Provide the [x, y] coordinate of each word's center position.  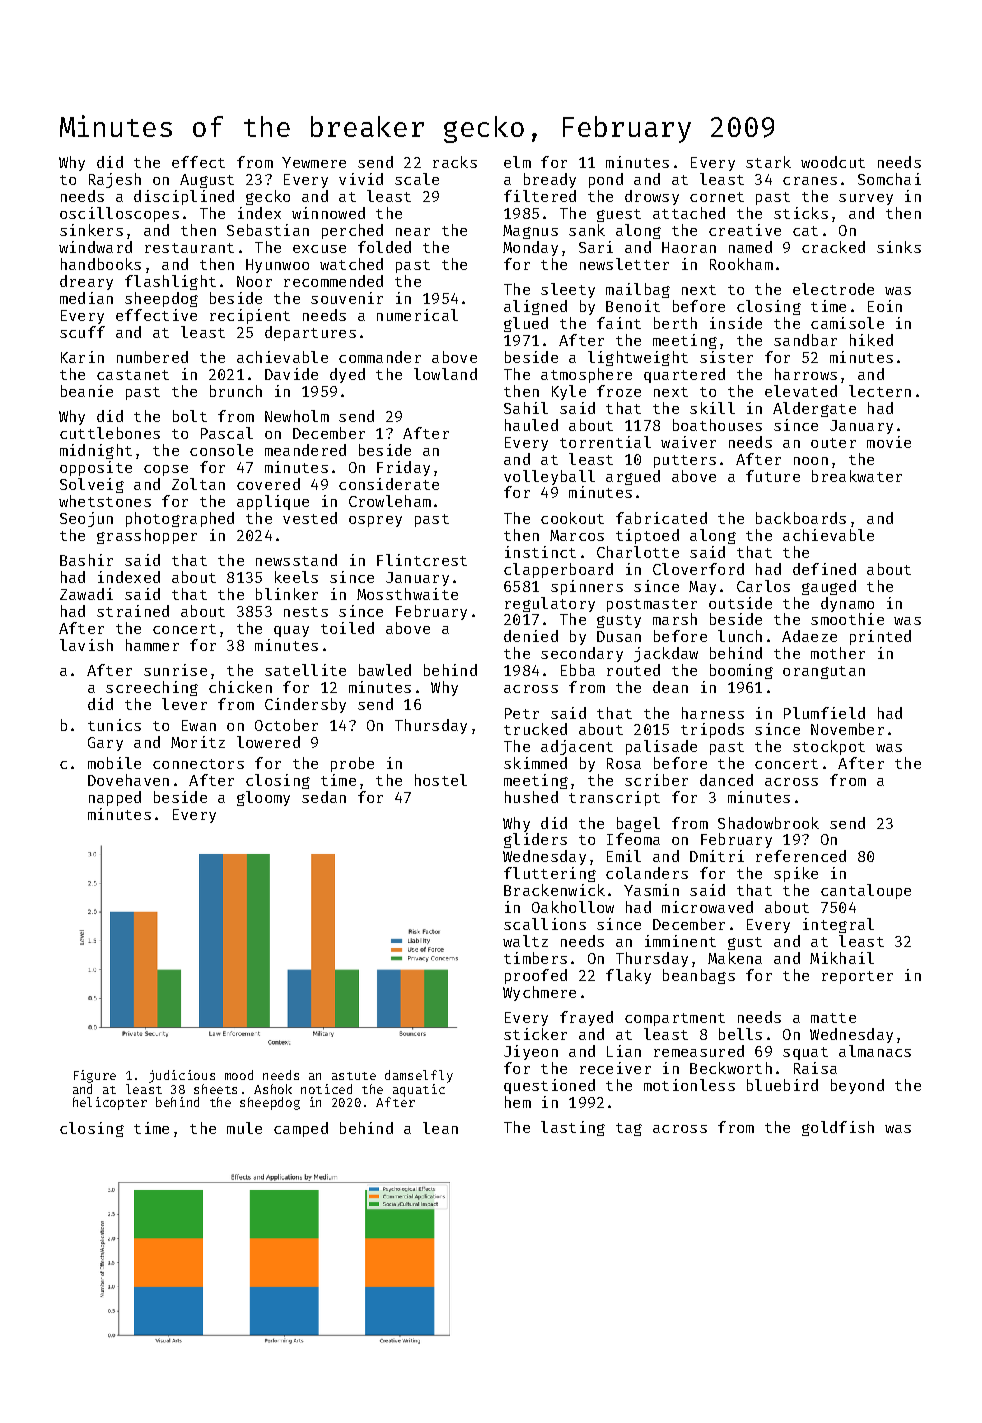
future [773, 476]
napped [115, 798]
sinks [899, 247]
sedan [324, 797]
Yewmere [314, 162]
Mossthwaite [407, 594]
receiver [615, 1068]
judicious [182, 1076]
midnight [96, 451]
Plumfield [824, 713]
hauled [531, 425]
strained [133, 611]
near [413, 232]
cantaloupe [866, 891]
